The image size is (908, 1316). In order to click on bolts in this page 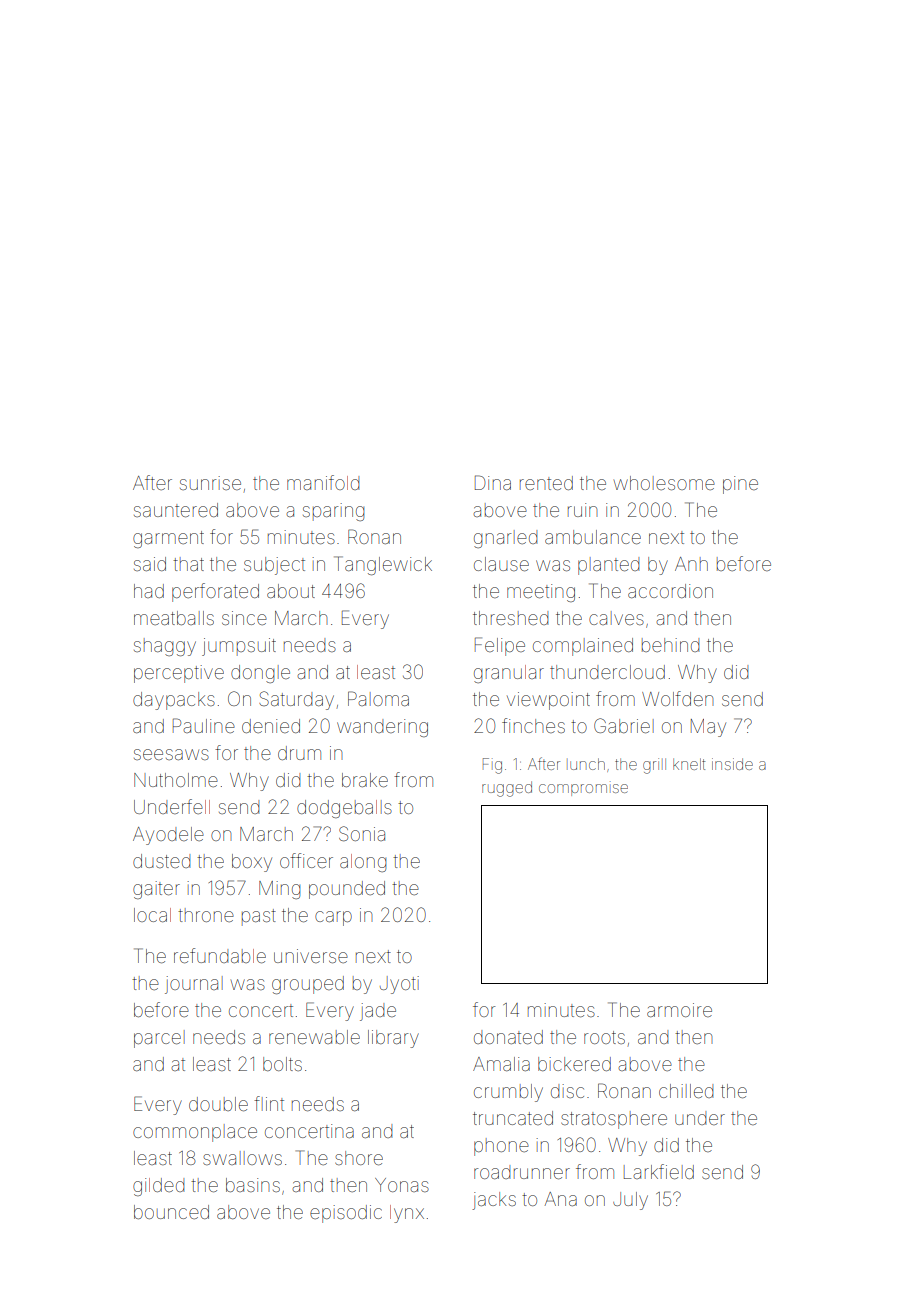, I will do `click(282, 1064)`.
